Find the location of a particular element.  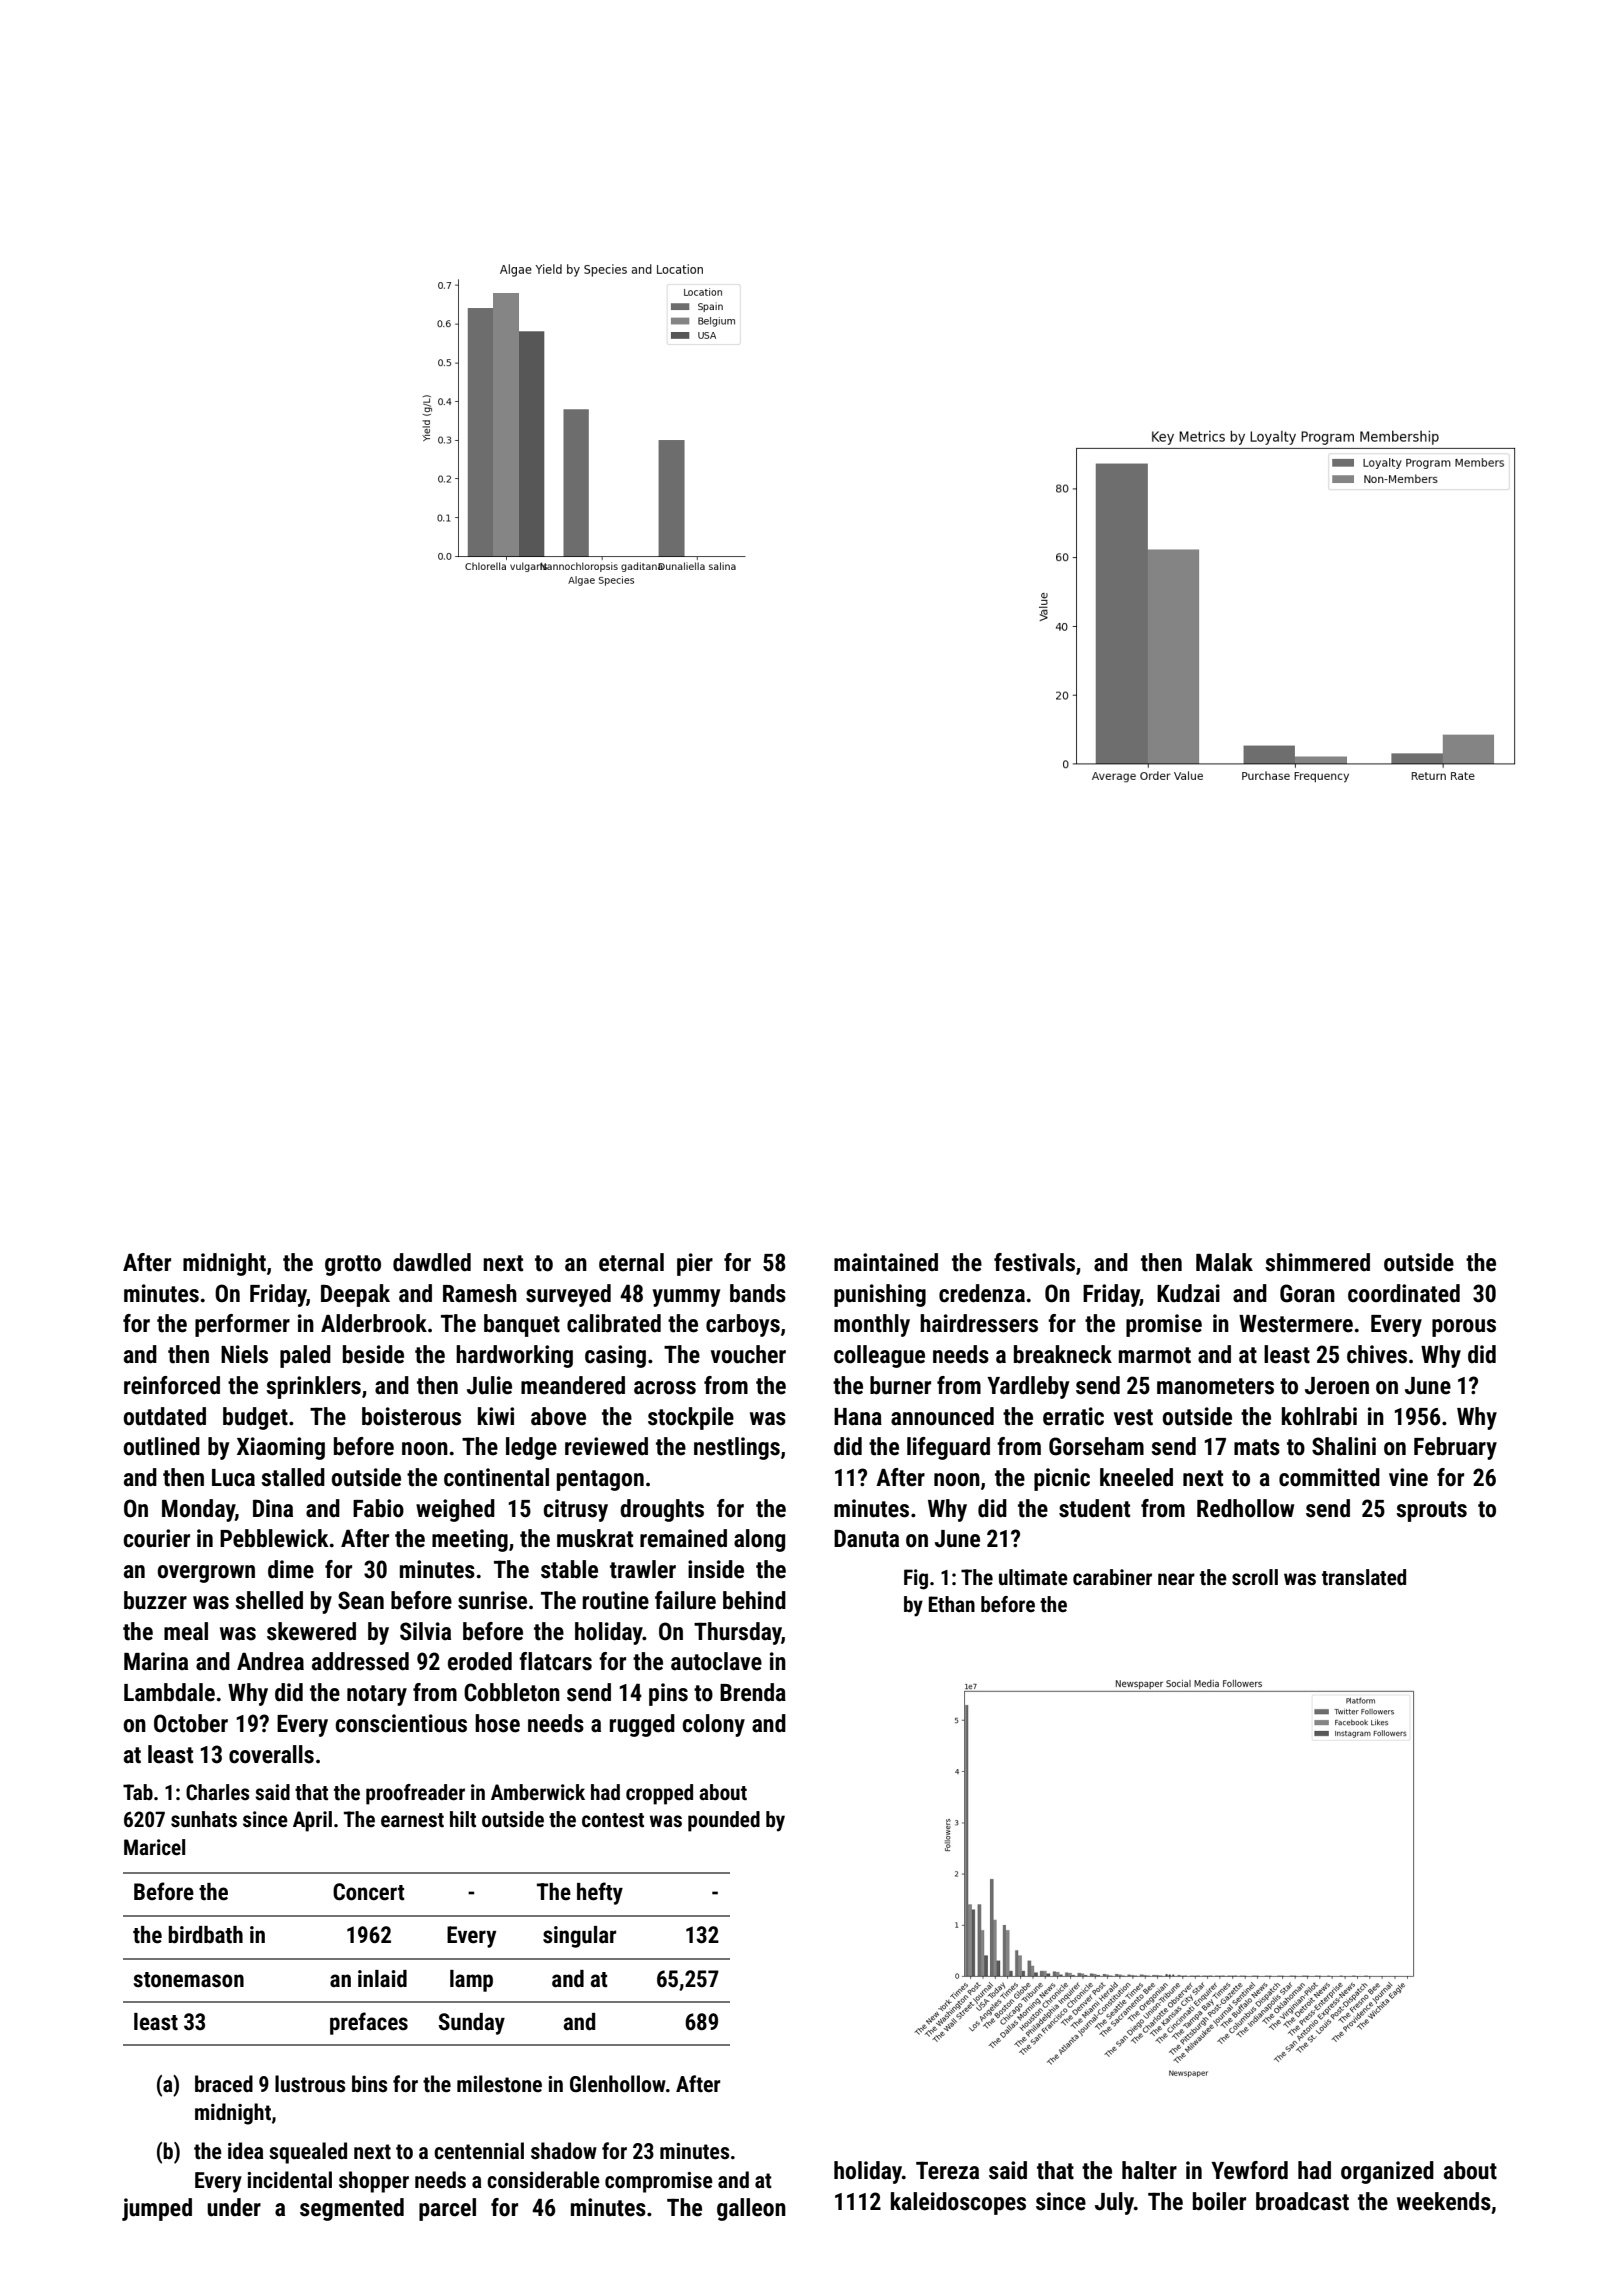

reinforced is located at coordinates (172, 1385).
